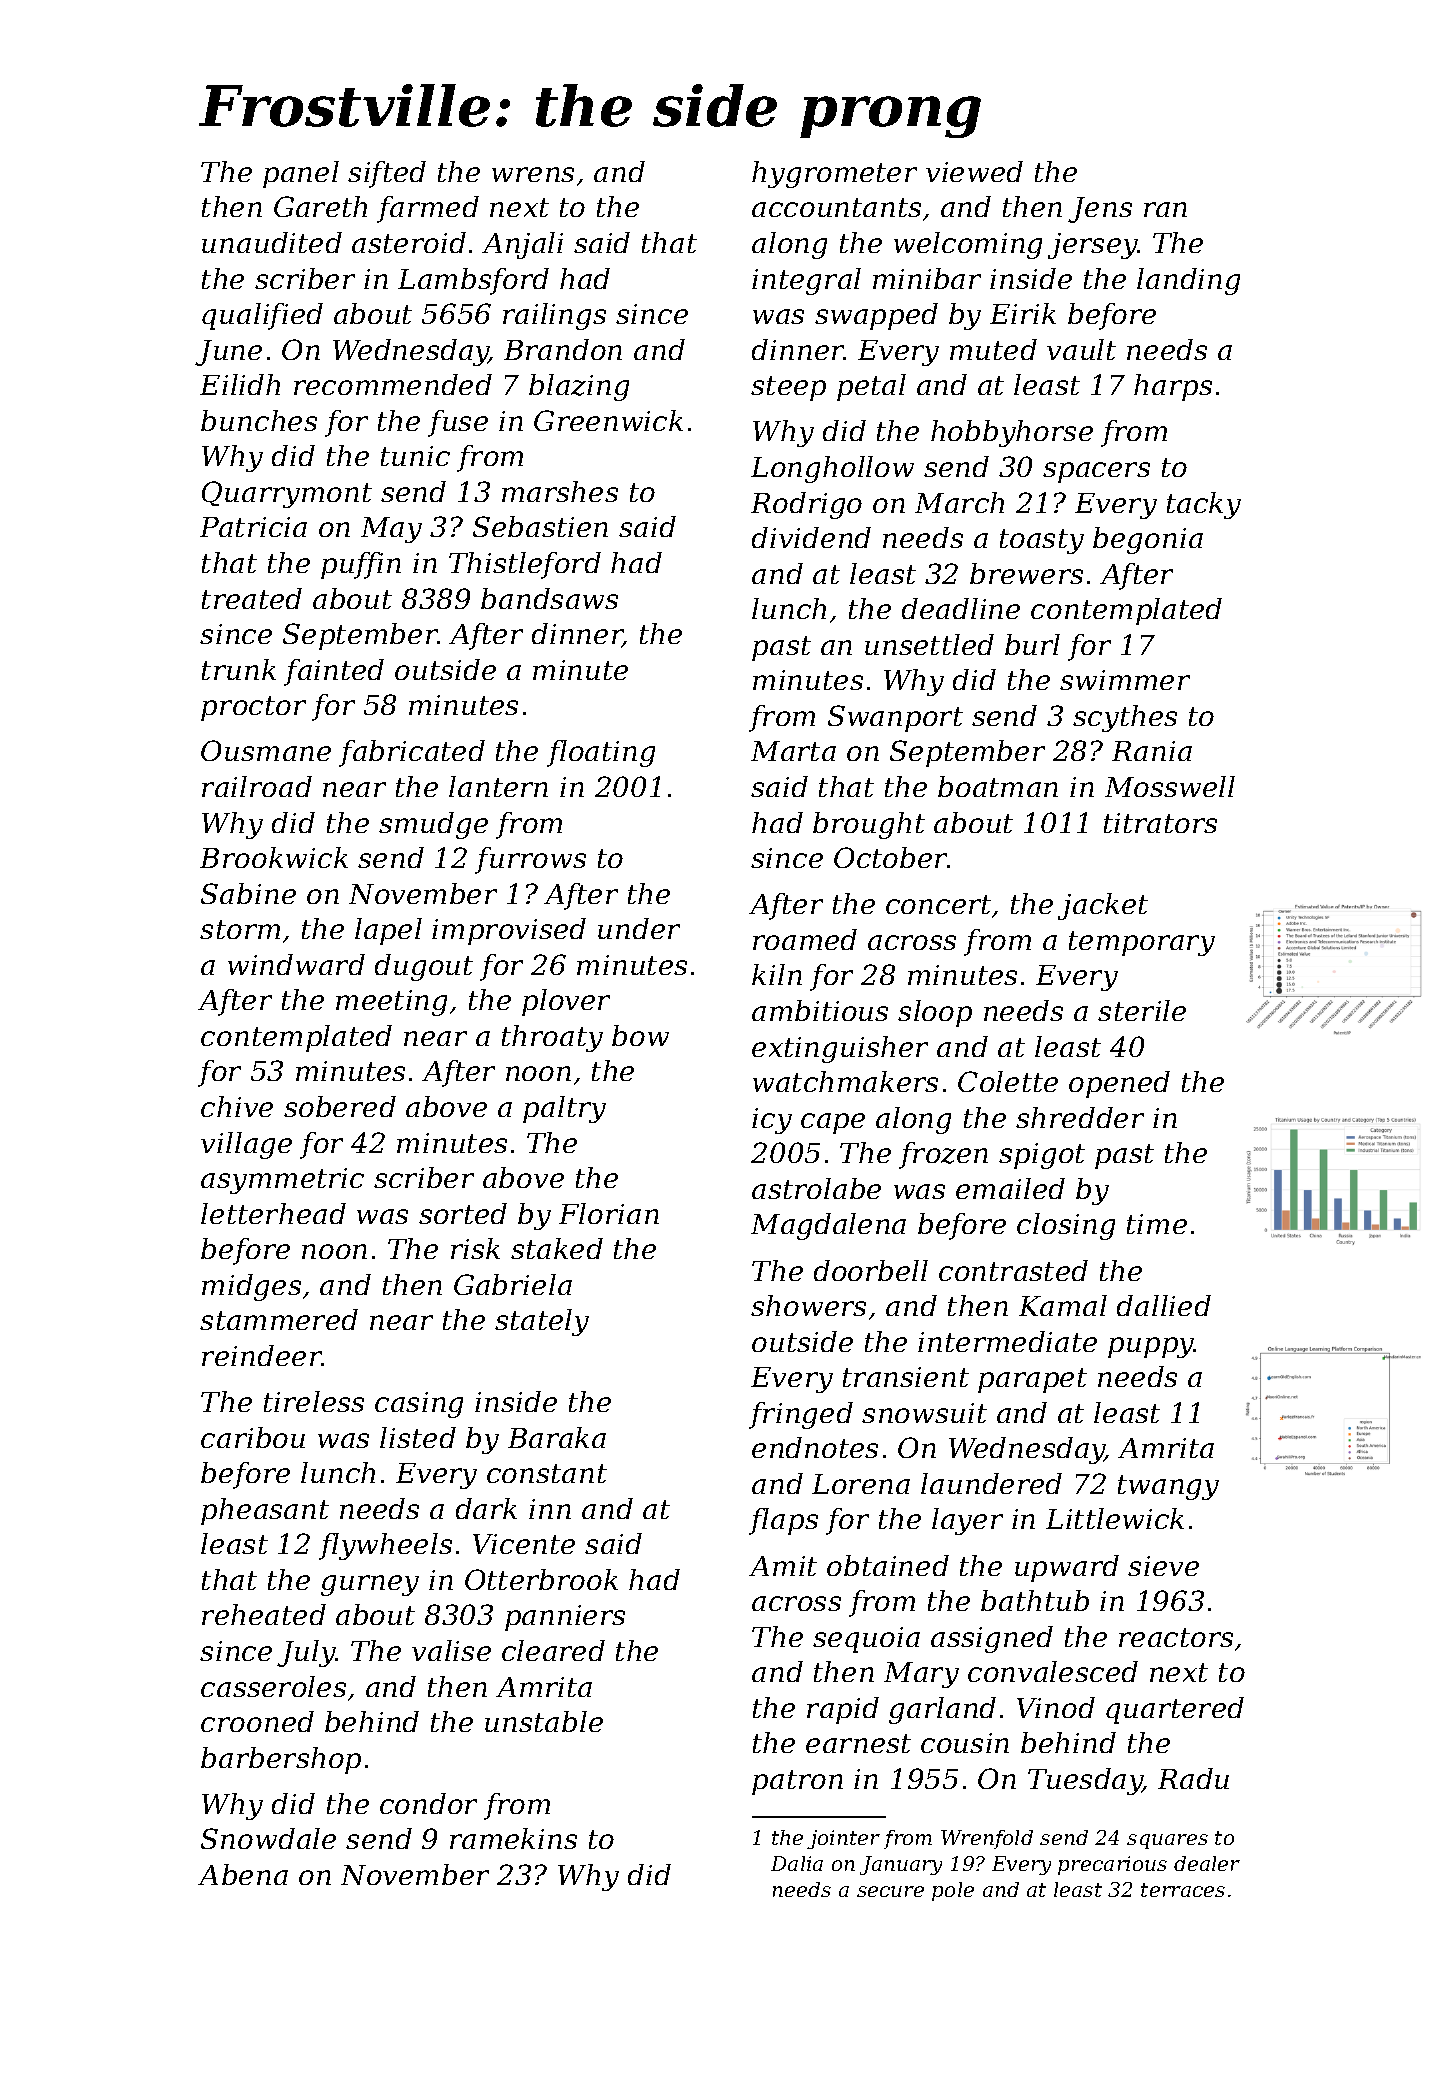 The image size is (1450, 2100). I want to click on Florian, so click(609, 1213).
